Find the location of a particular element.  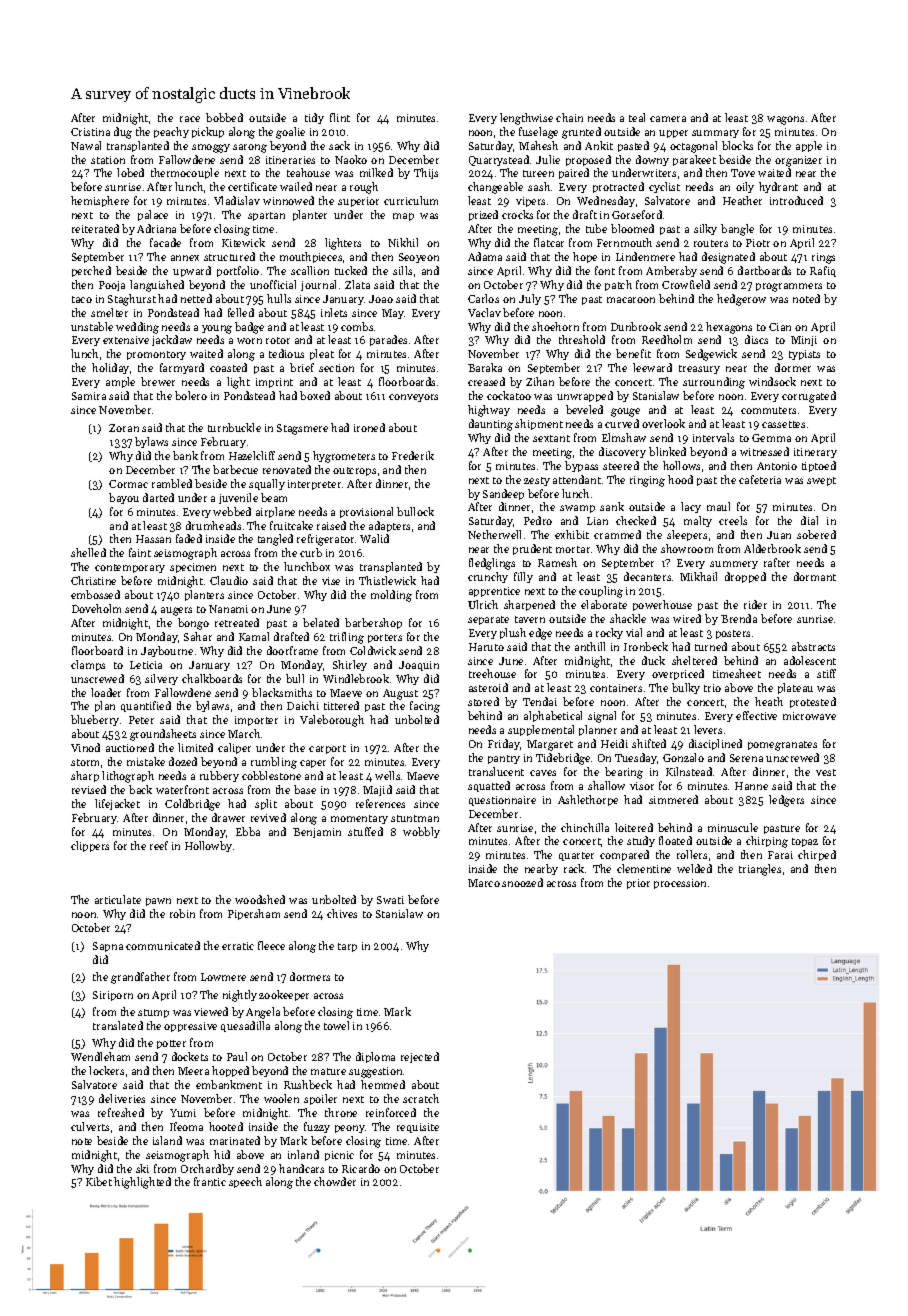

ringing is located at coordinates (647, 481).
